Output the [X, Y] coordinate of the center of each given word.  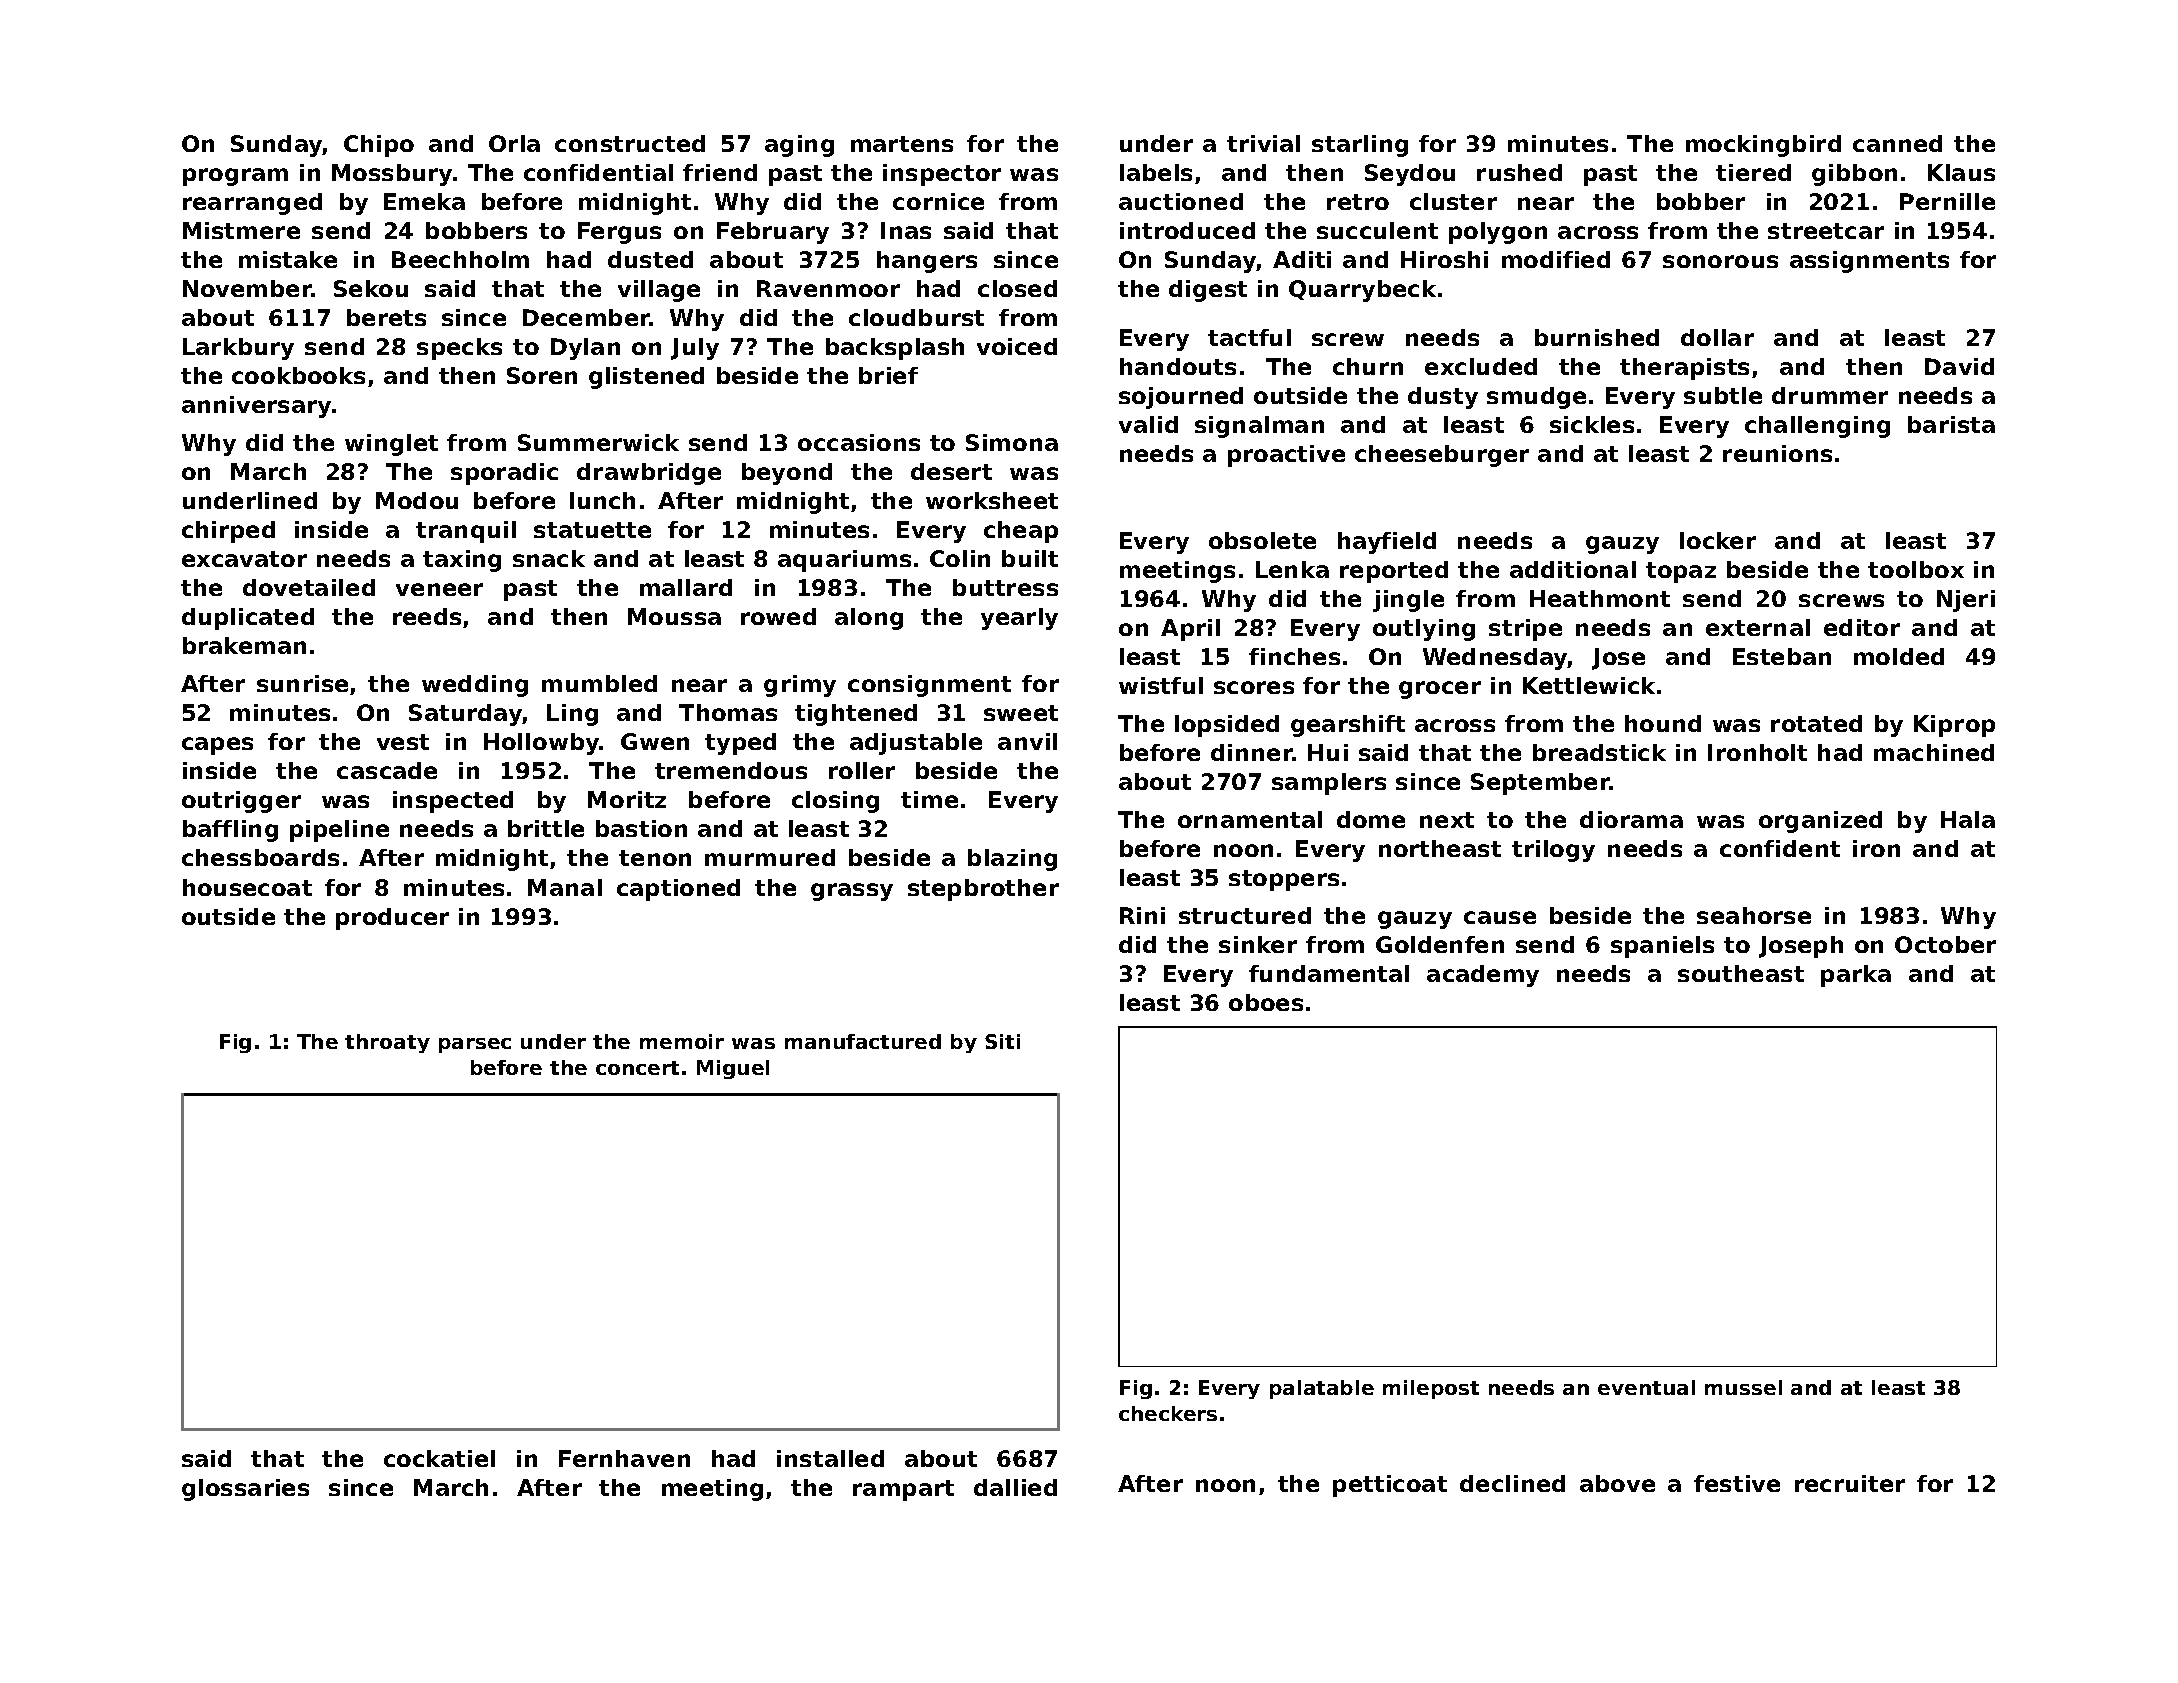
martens [902, 144]
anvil [1027, 741]
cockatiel [439, 1458]
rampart [903, 1490]
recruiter [1850, 1483]
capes [217, 746]
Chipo [379, 146]
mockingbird [1763, 146]
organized [1820, 822]
